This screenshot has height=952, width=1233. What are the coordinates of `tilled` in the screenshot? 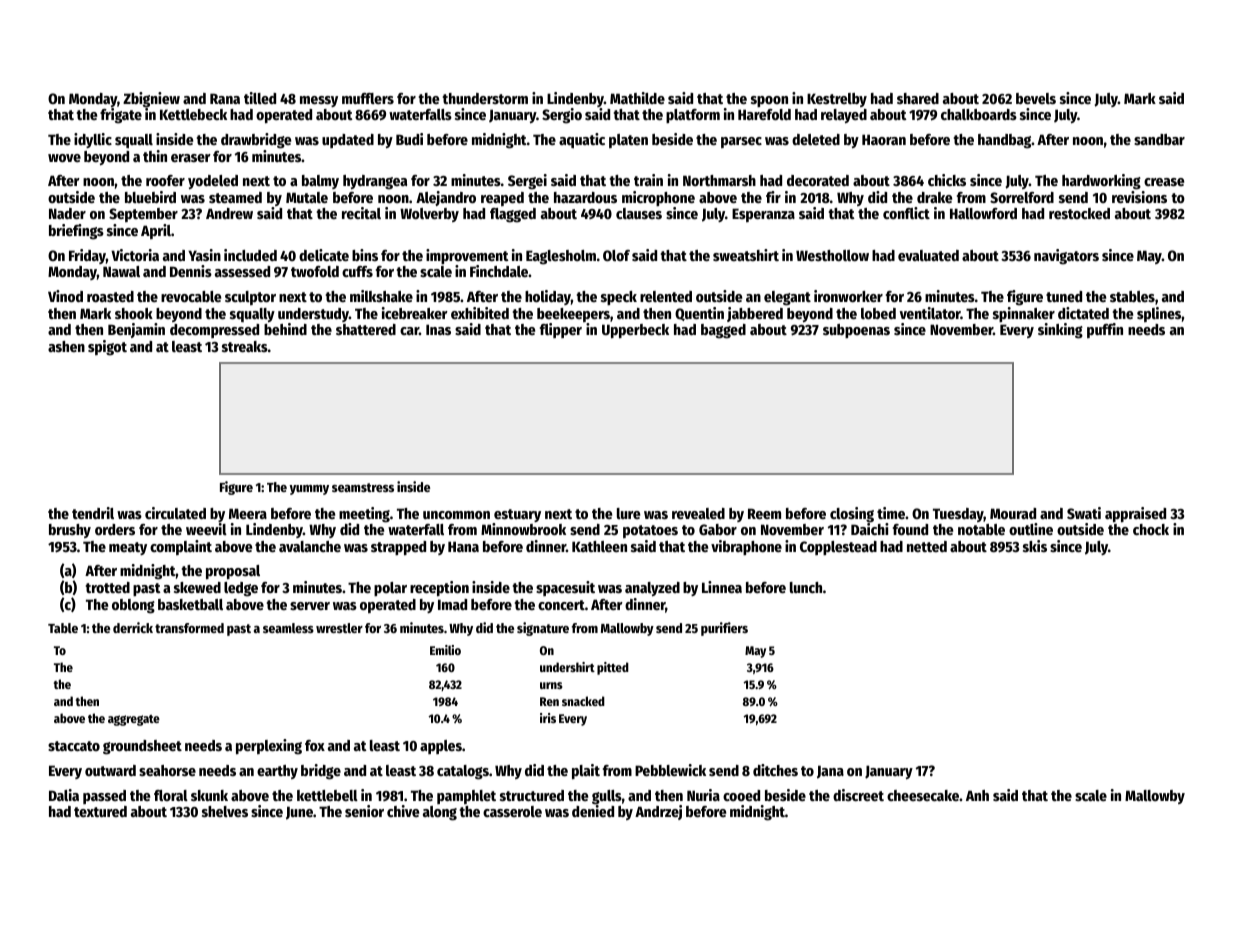 It's located at (260, 98).
